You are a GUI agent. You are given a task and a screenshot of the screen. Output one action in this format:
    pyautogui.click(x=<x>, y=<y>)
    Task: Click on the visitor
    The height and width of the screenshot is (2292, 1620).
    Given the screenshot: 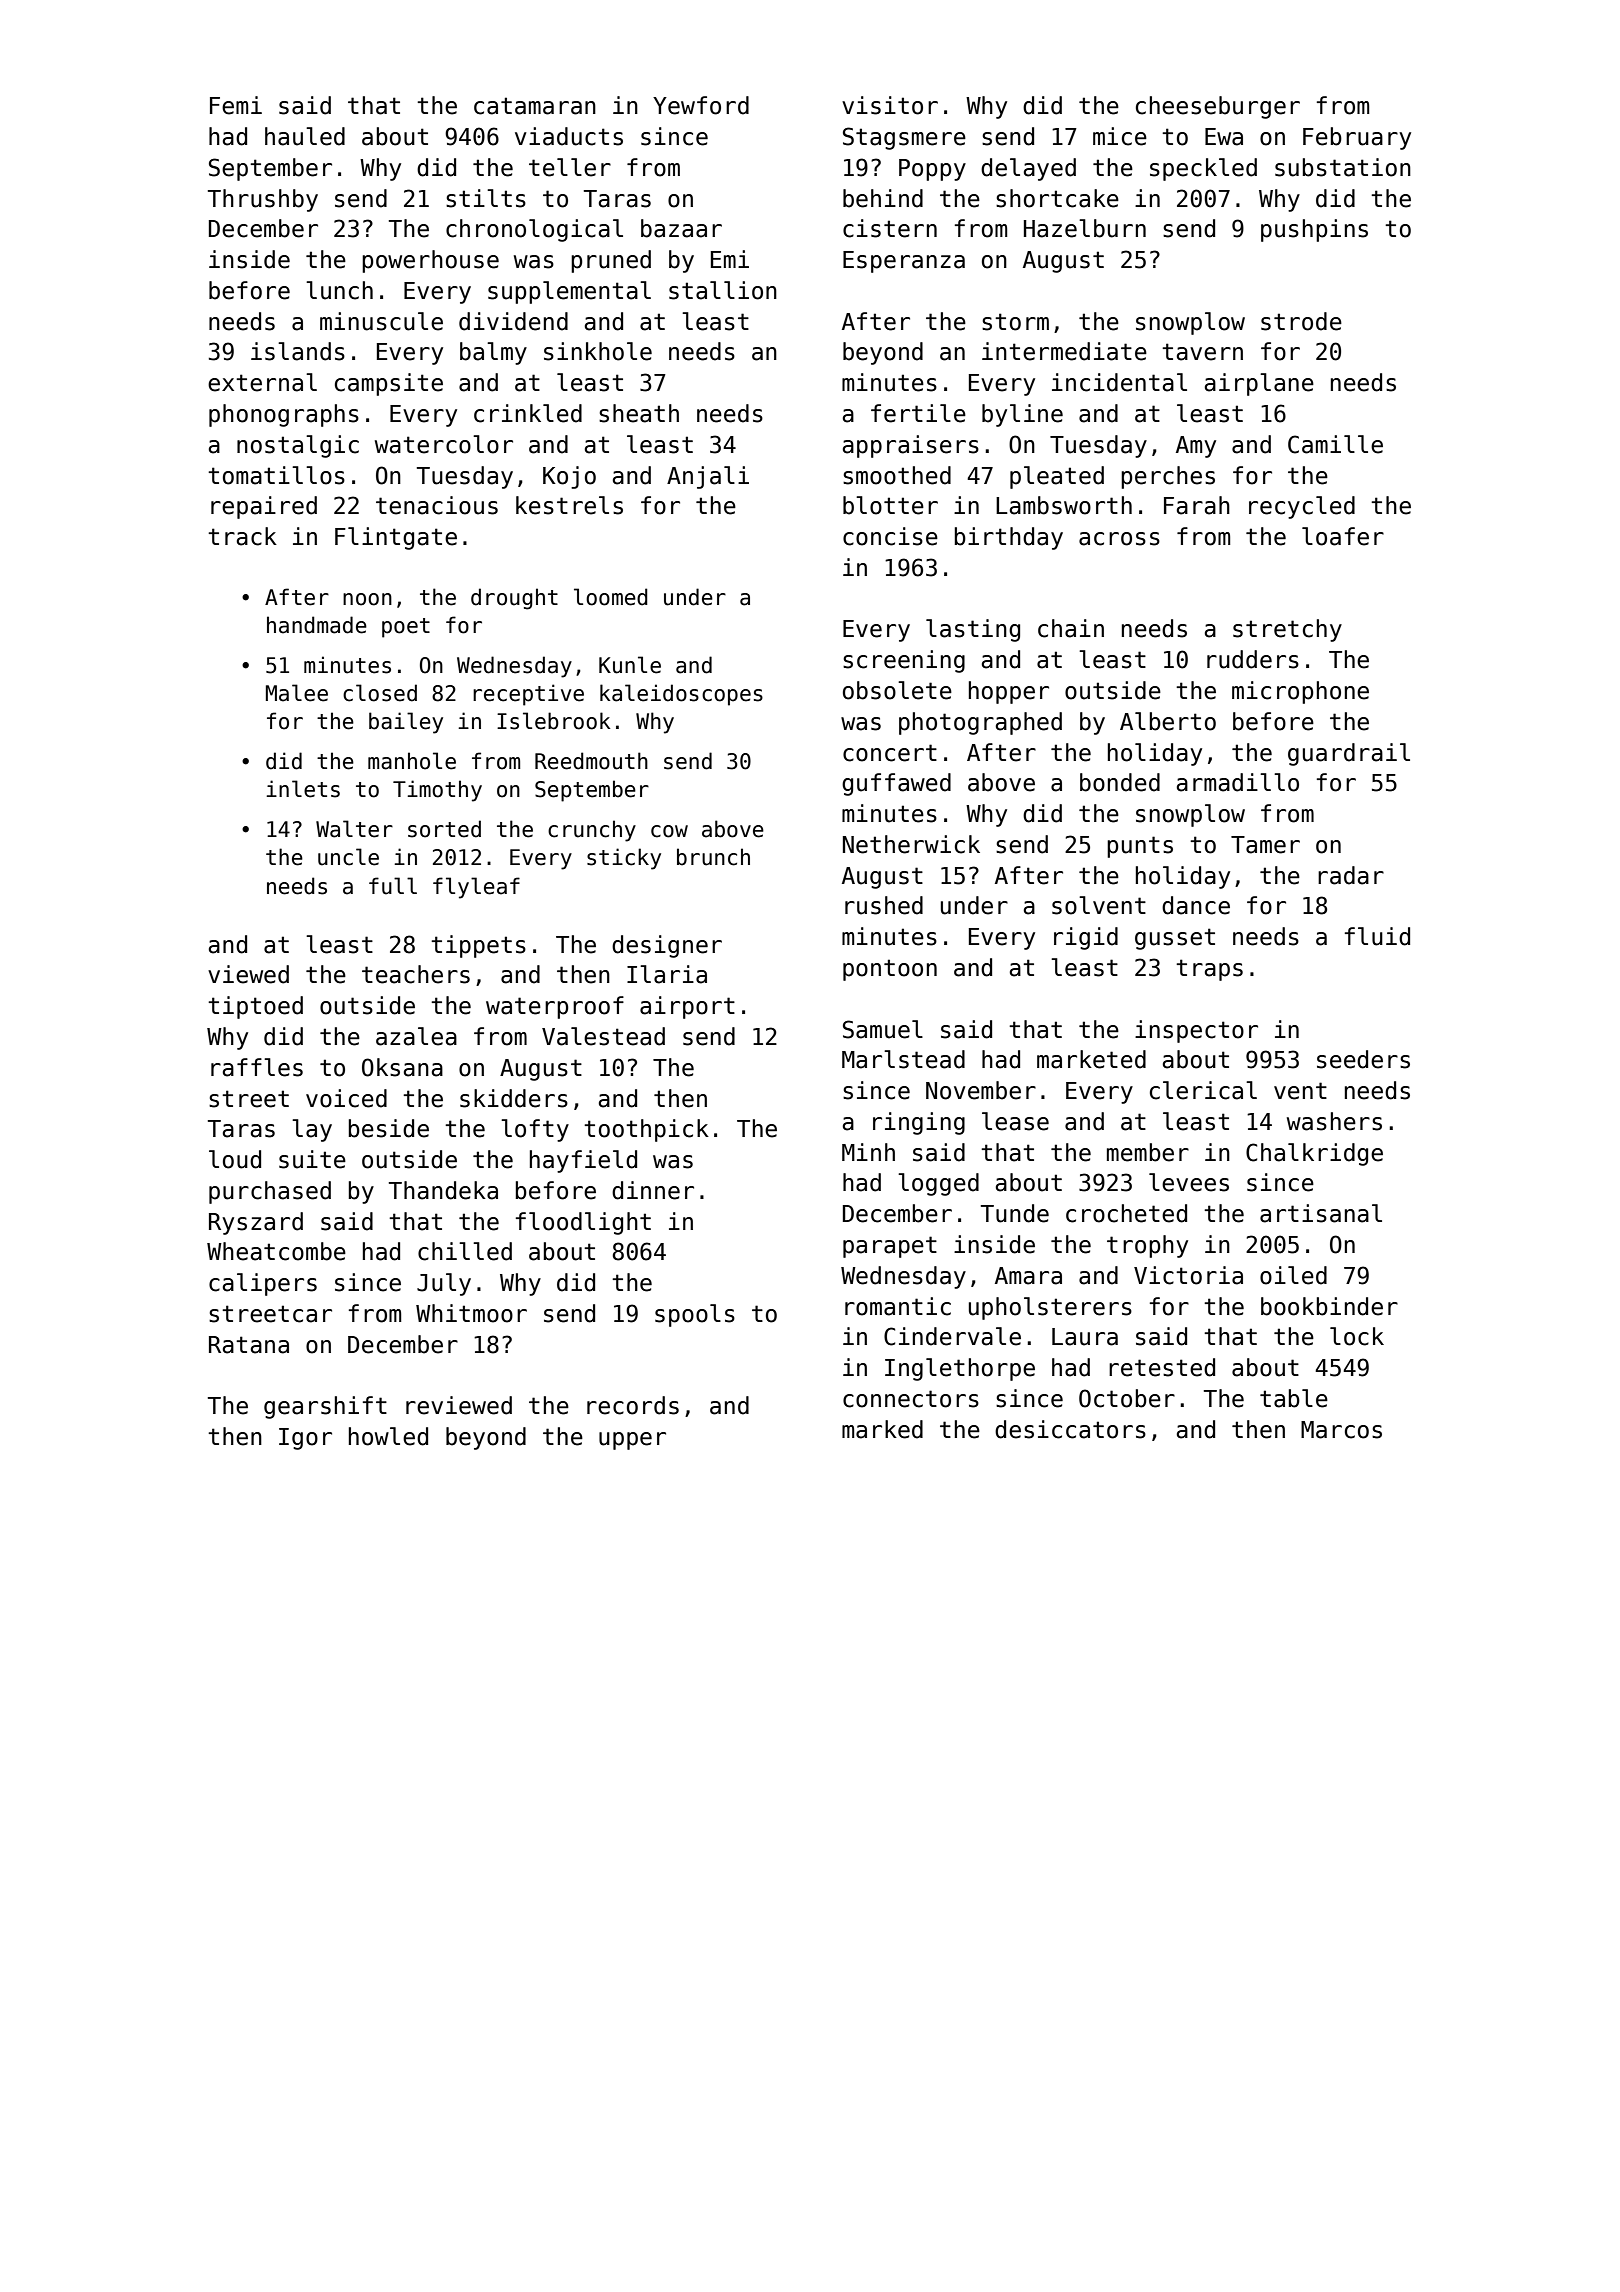 What is the action you would take?
    pyautogui.click(x=890, y=105)
